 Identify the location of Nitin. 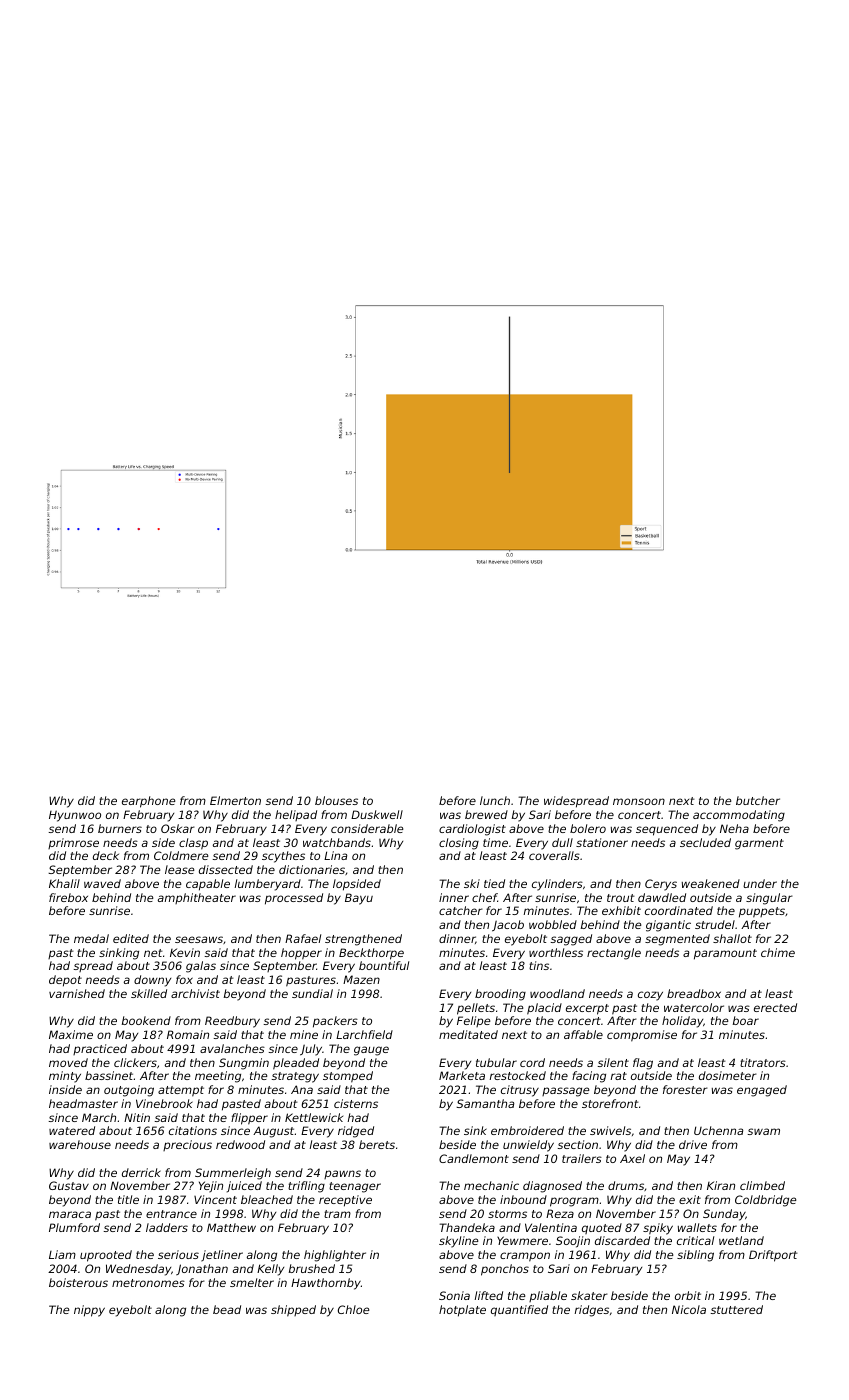
(137, 1117).
